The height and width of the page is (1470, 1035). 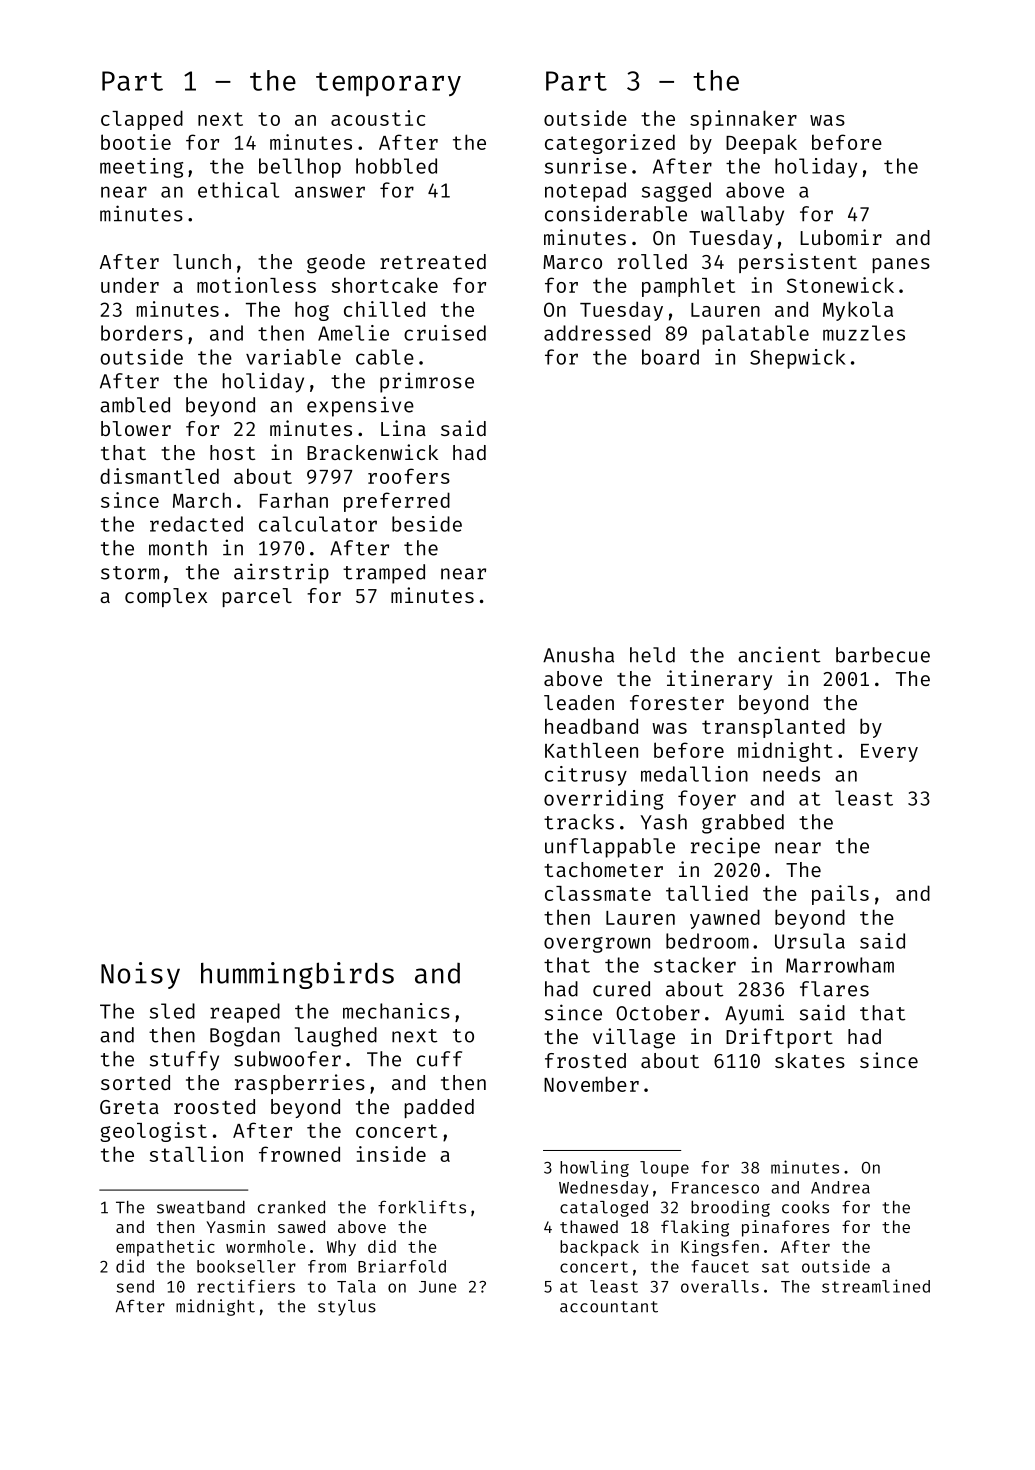 What do you see at coordinates (388, 84) in the page?
I see `temporary` at bounding box center [388, 84].
